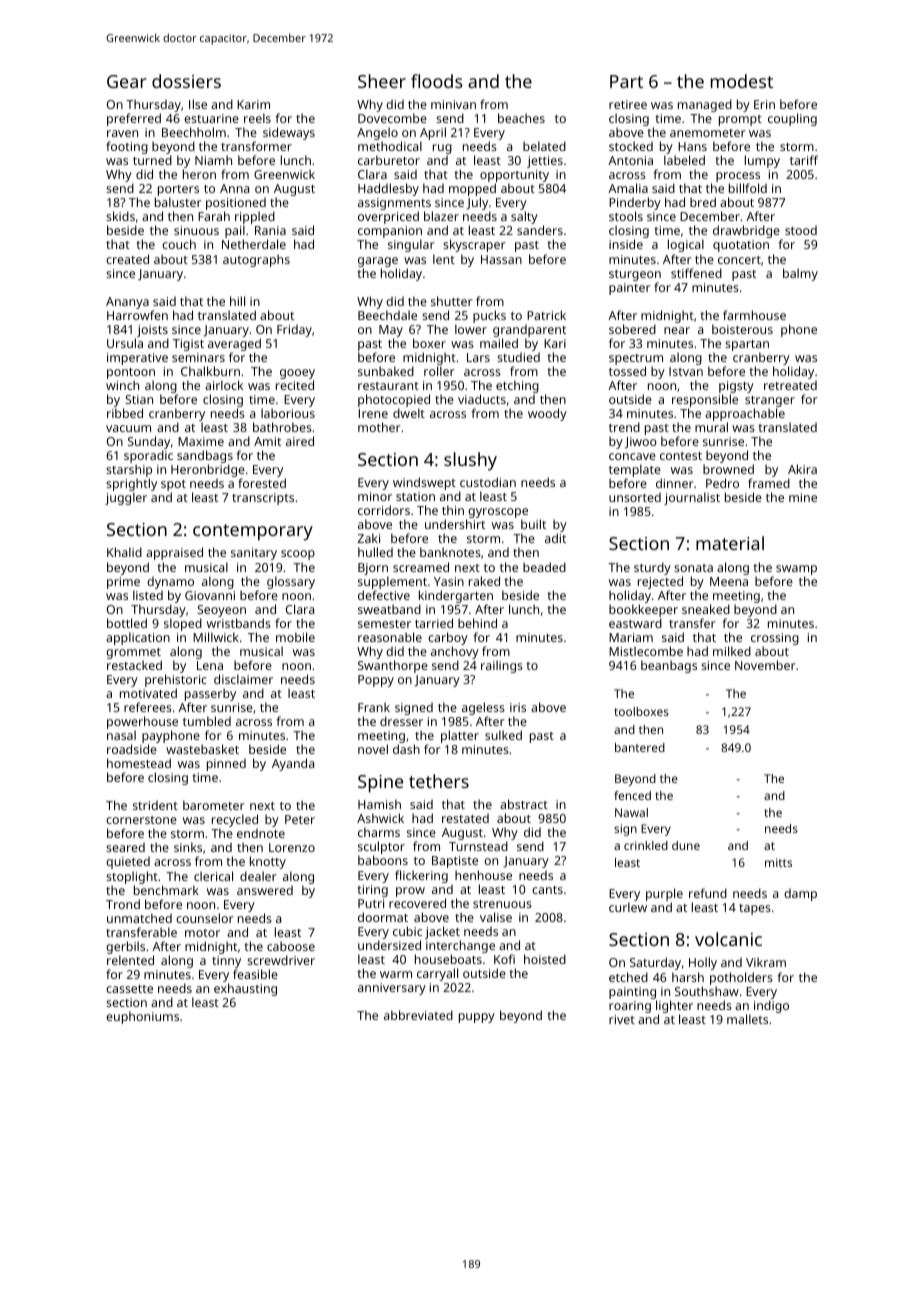  What do you see at coordinates (765, 665) in the page?
I see `November` at bounding box center [765, 665].
